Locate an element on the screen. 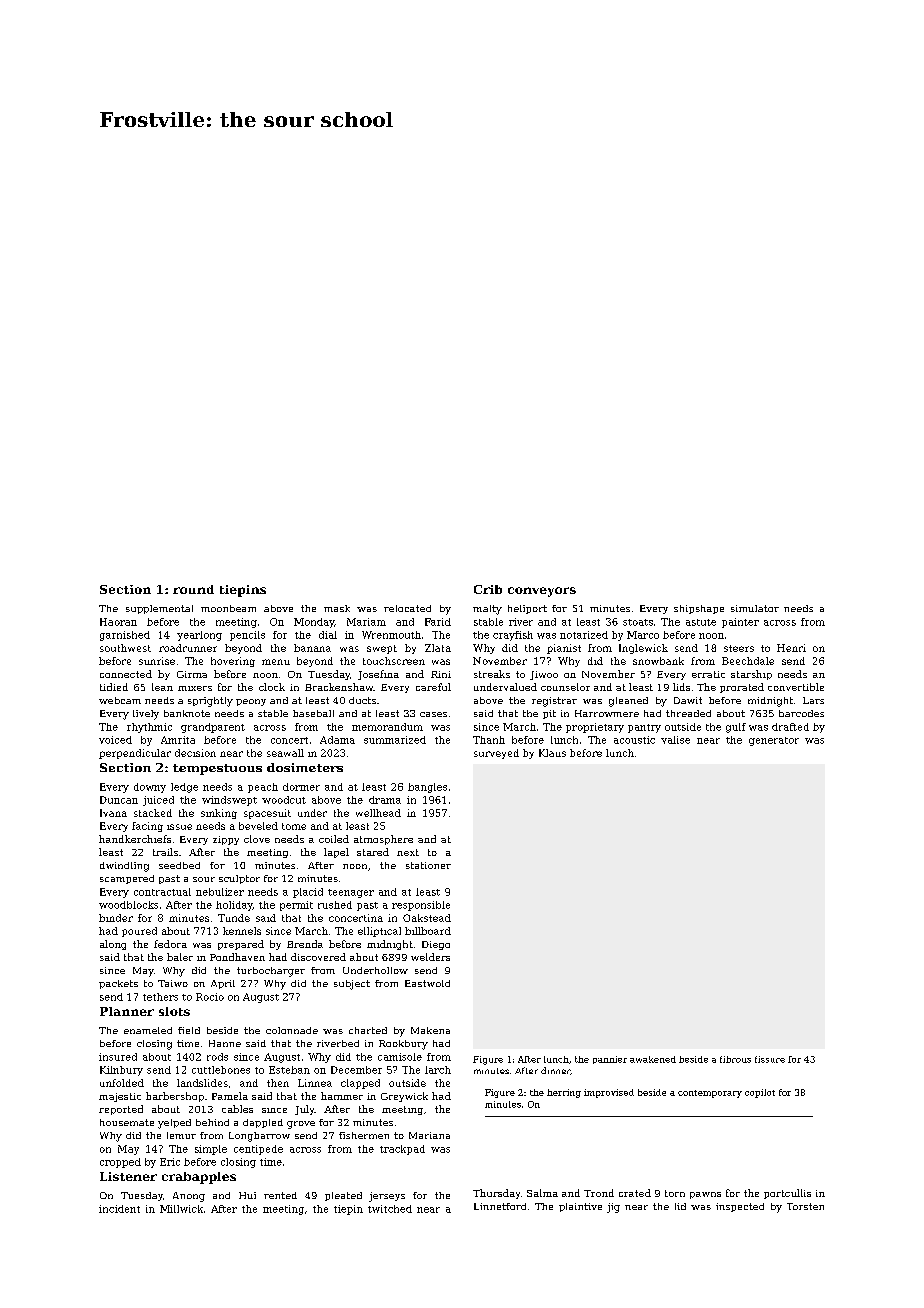 The image size is (924, 1308). supplemental is located at coordinates (159, 609).
